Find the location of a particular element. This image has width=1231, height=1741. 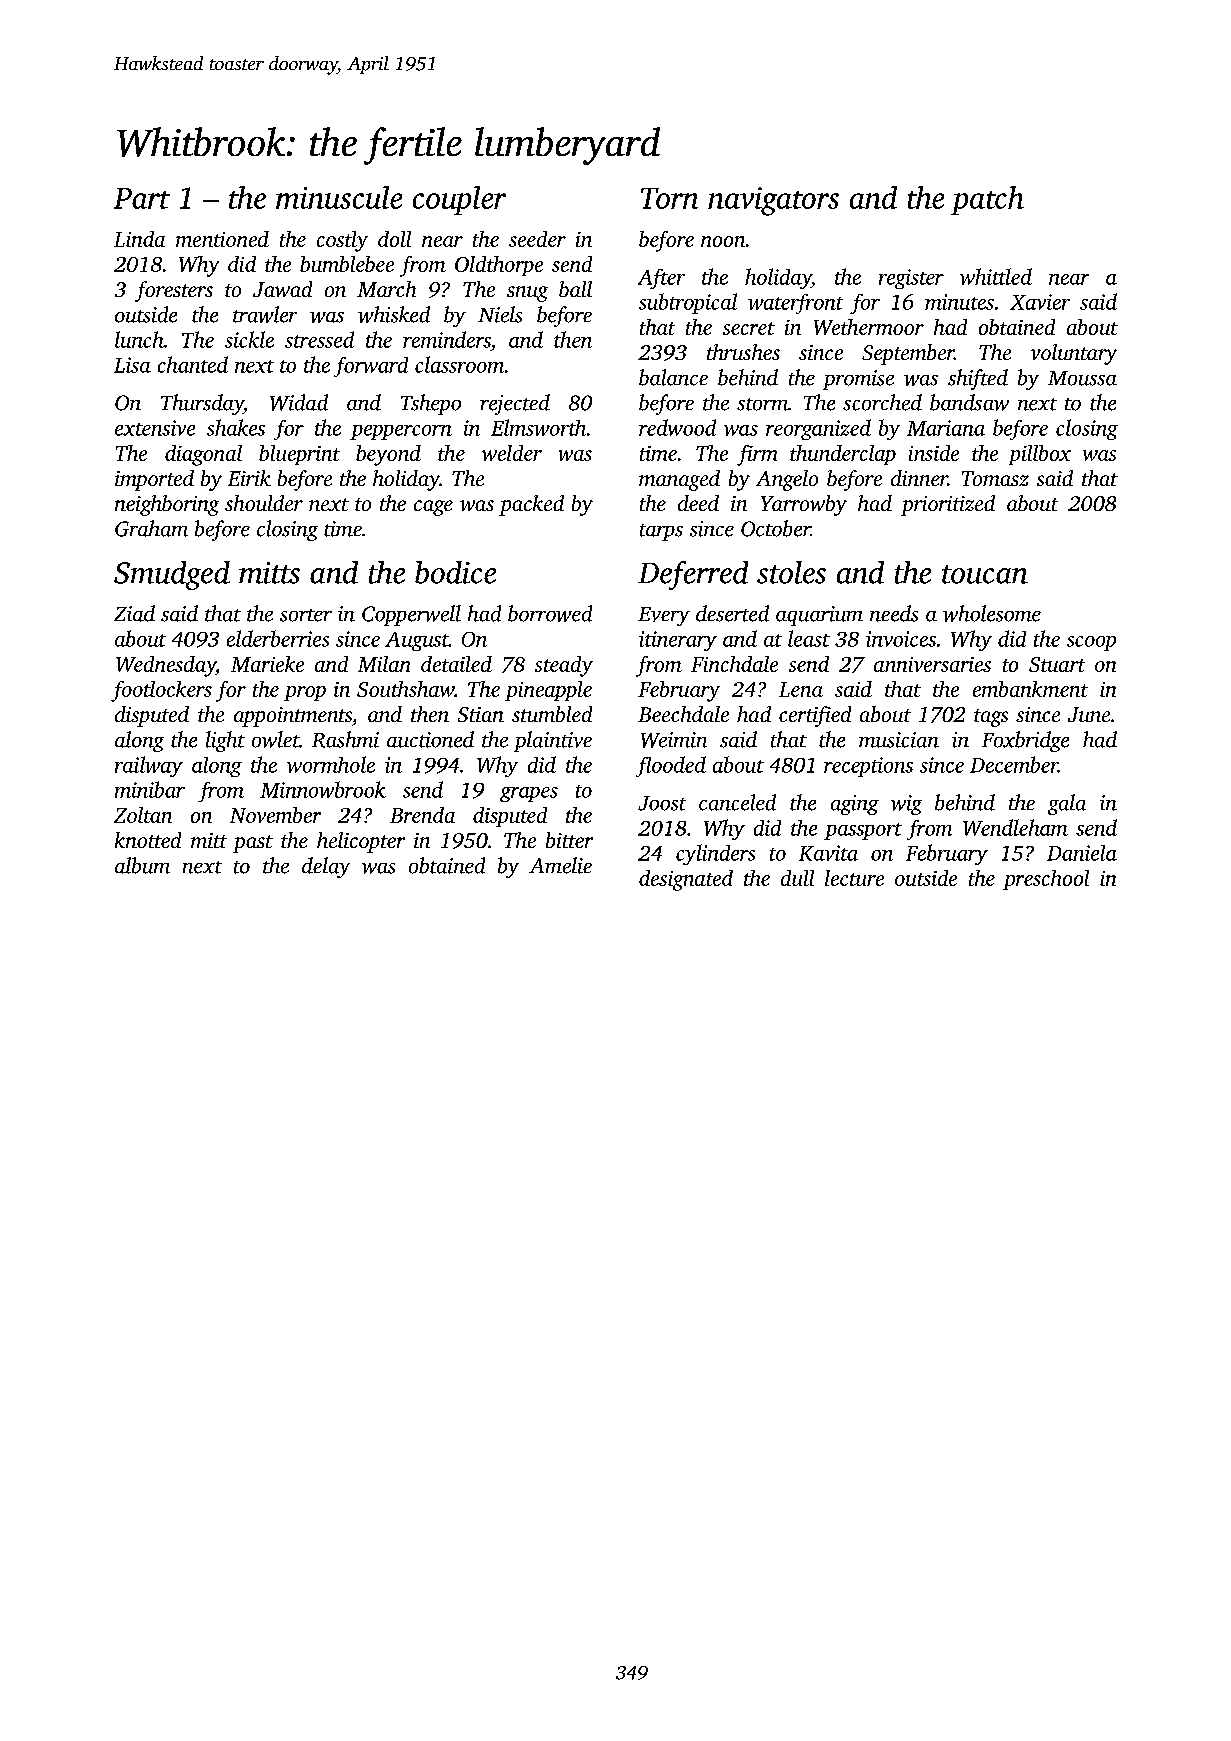

designated is located at coordinates (686, 880).
